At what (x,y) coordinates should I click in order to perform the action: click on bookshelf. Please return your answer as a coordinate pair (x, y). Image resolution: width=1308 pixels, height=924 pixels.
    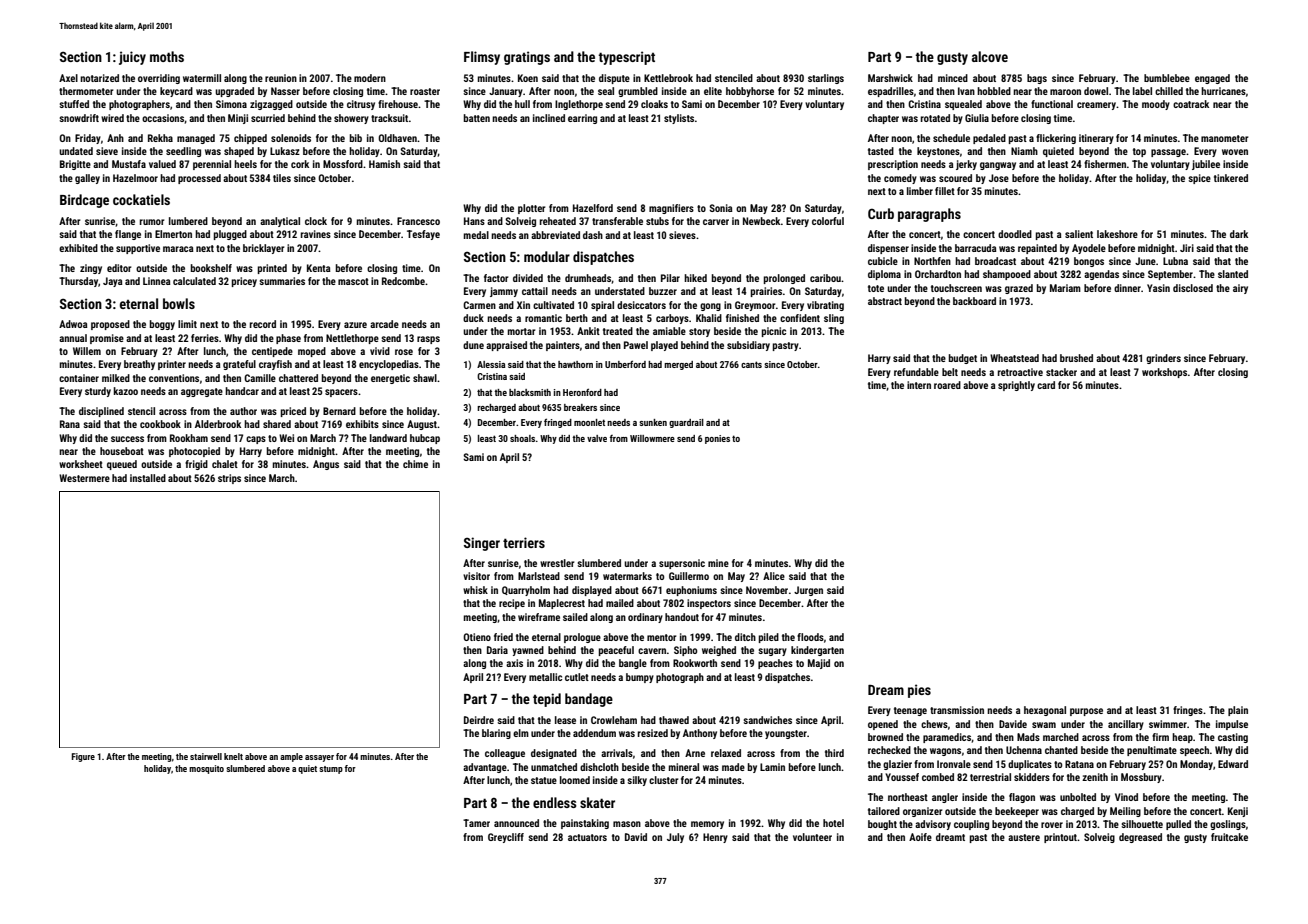
    Looking at the image, I should click on (211, 268).
